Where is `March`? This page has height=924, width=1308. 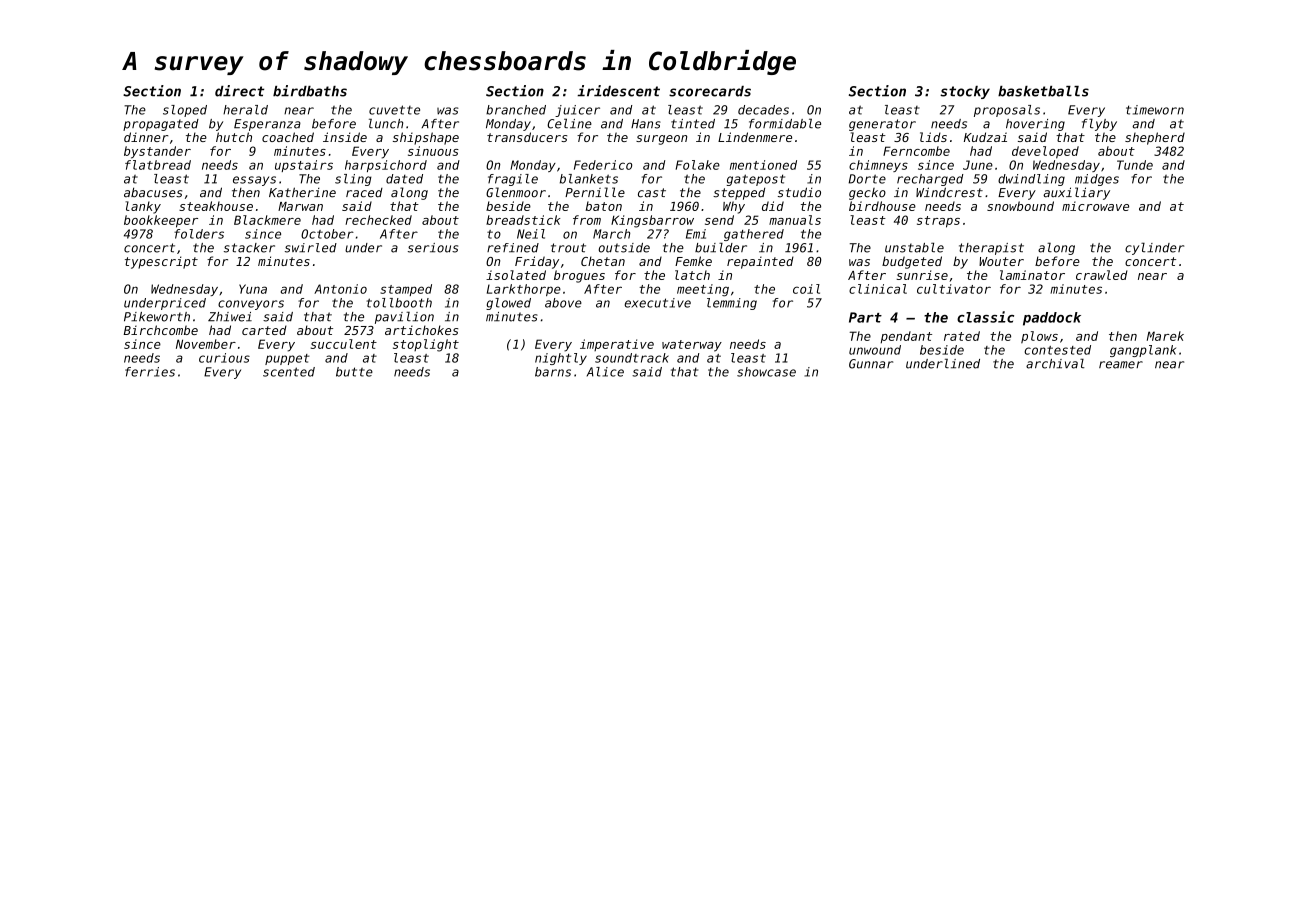
March is located at coordinates (611, 234).
